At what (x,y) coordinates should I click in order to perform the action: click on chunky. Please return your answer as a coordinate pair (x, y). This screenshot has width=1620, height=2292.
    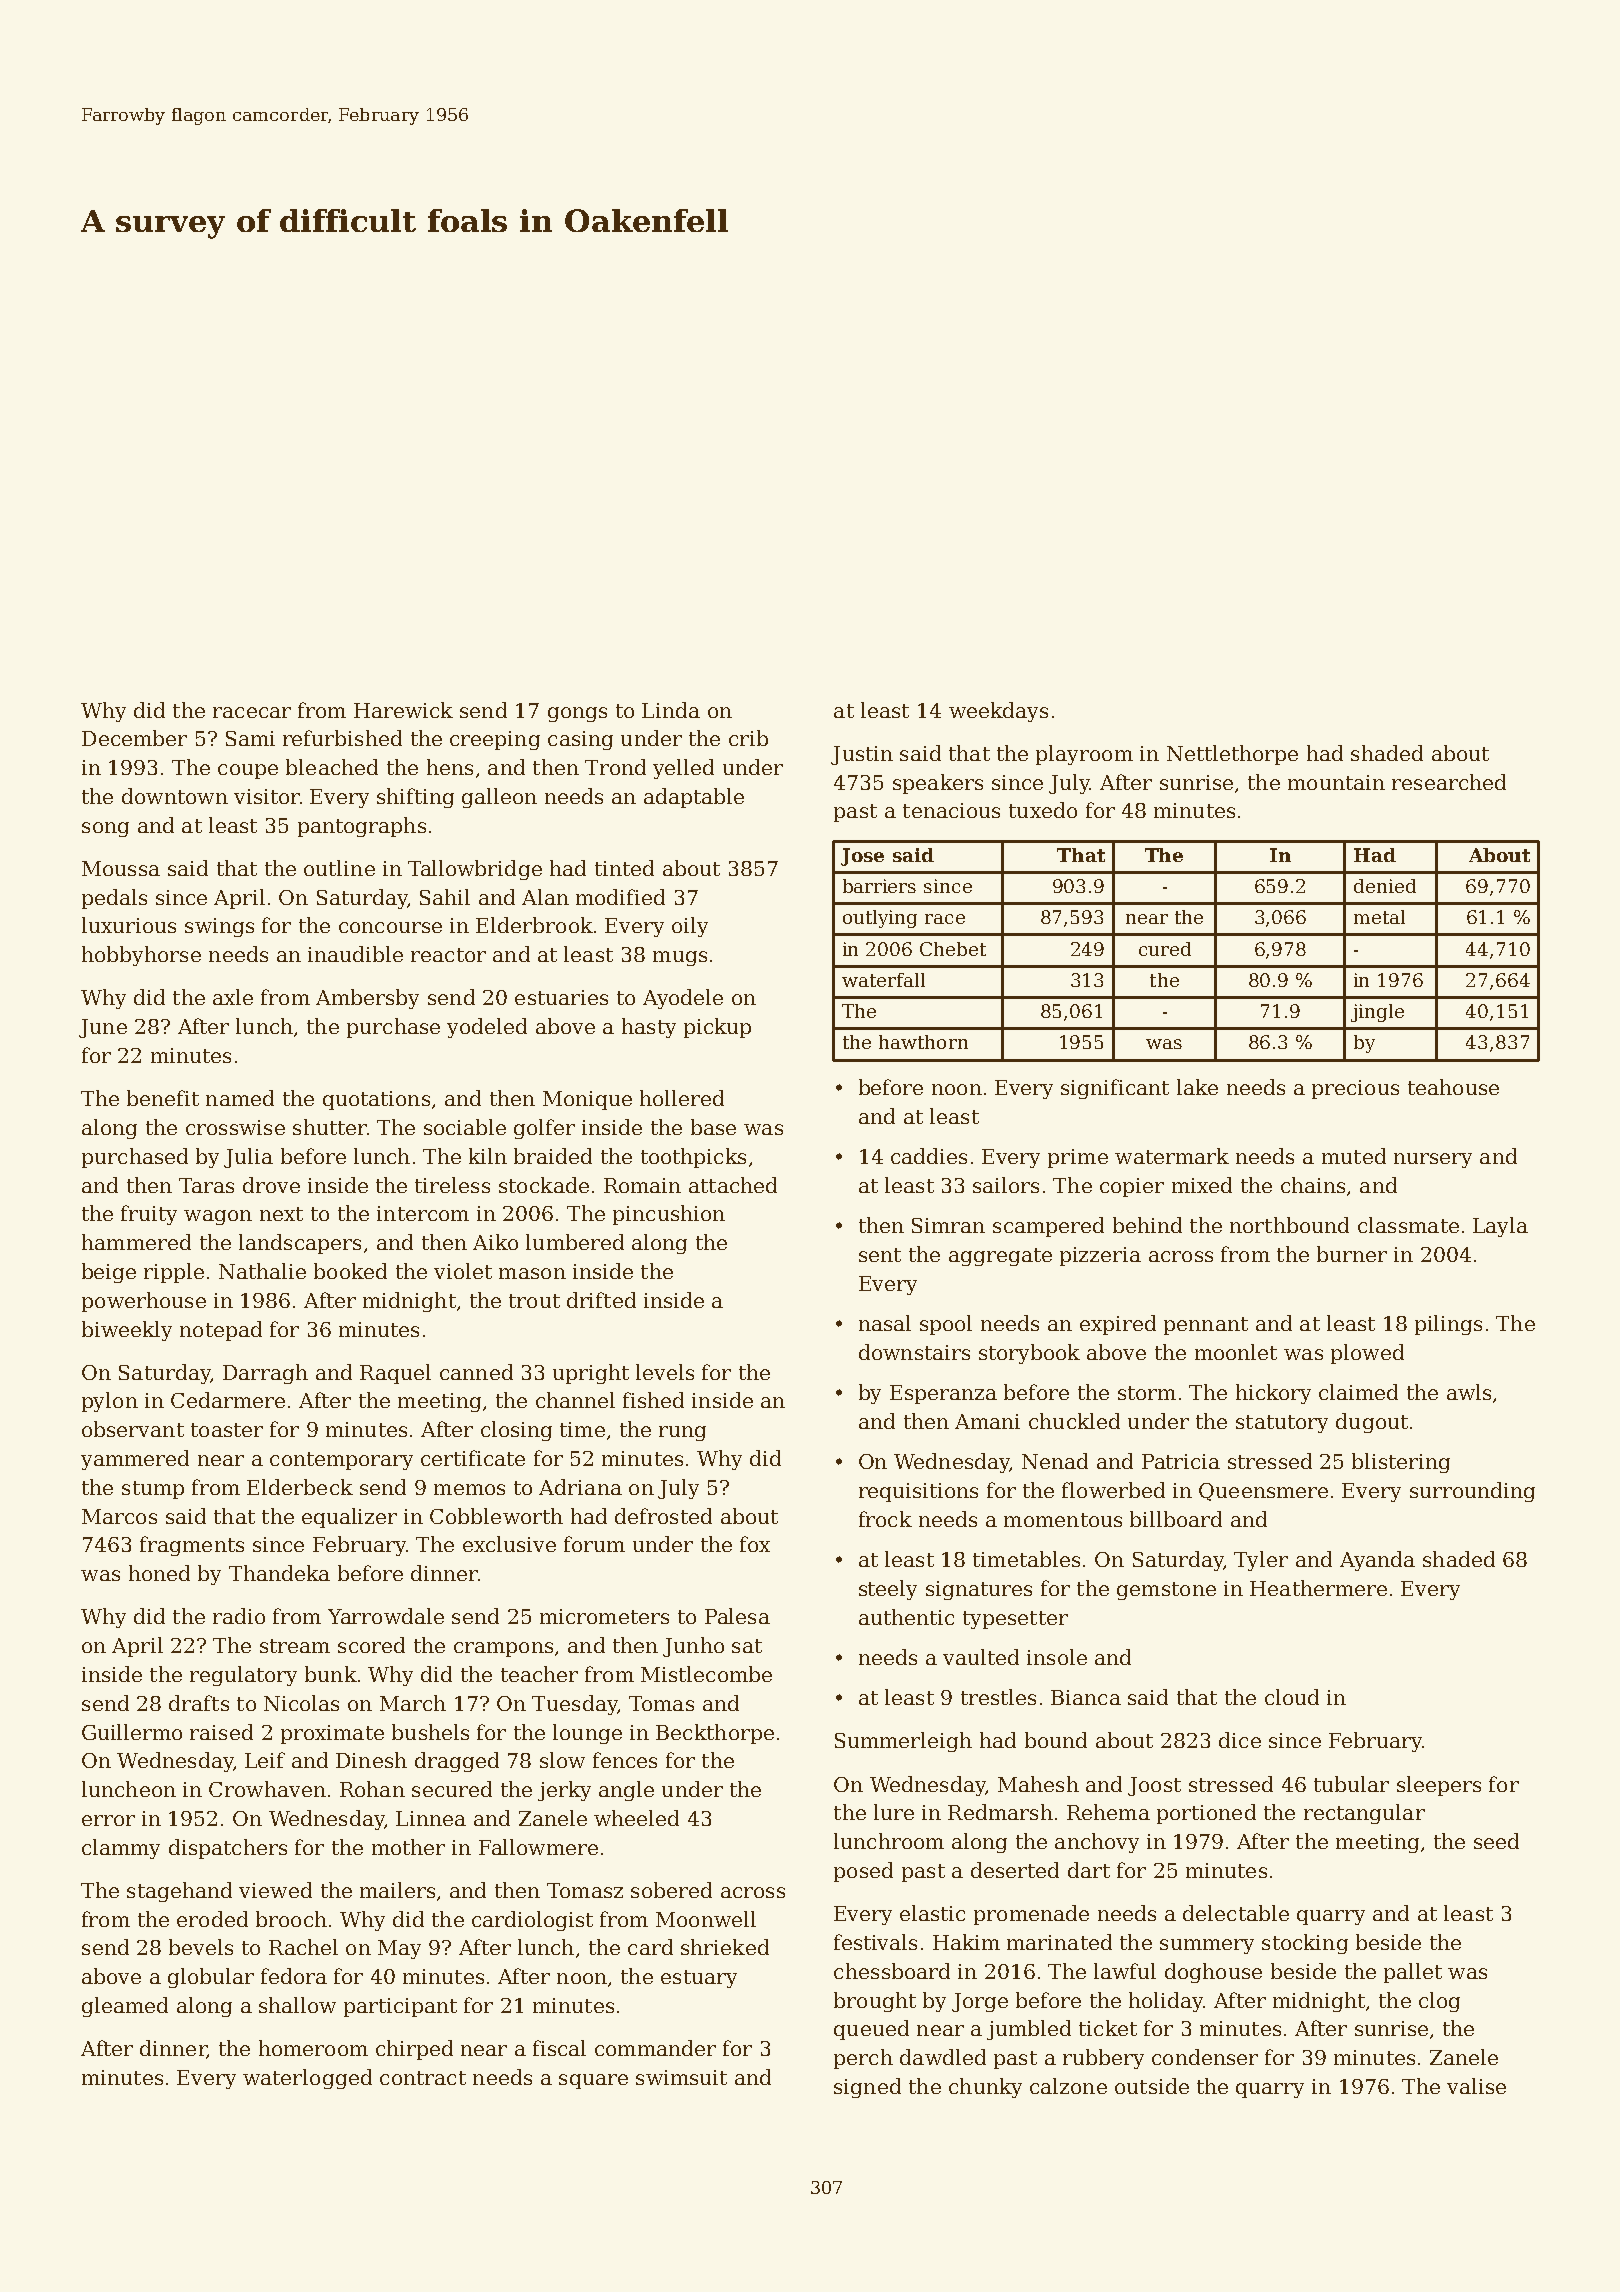
    Looking at the image, I should click on (985, 2088).
